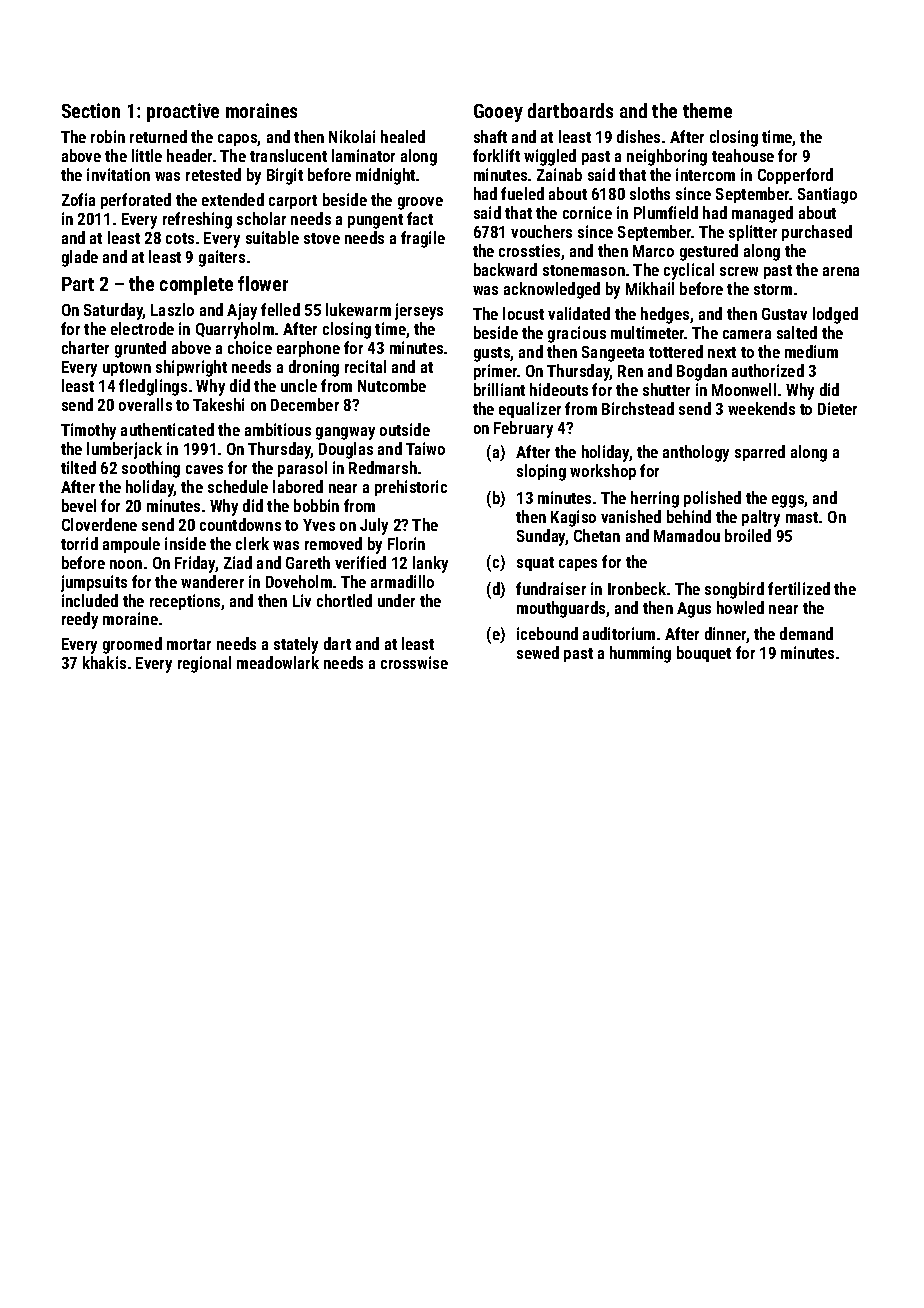  I want to click on Gooey, so click(498, 113).
